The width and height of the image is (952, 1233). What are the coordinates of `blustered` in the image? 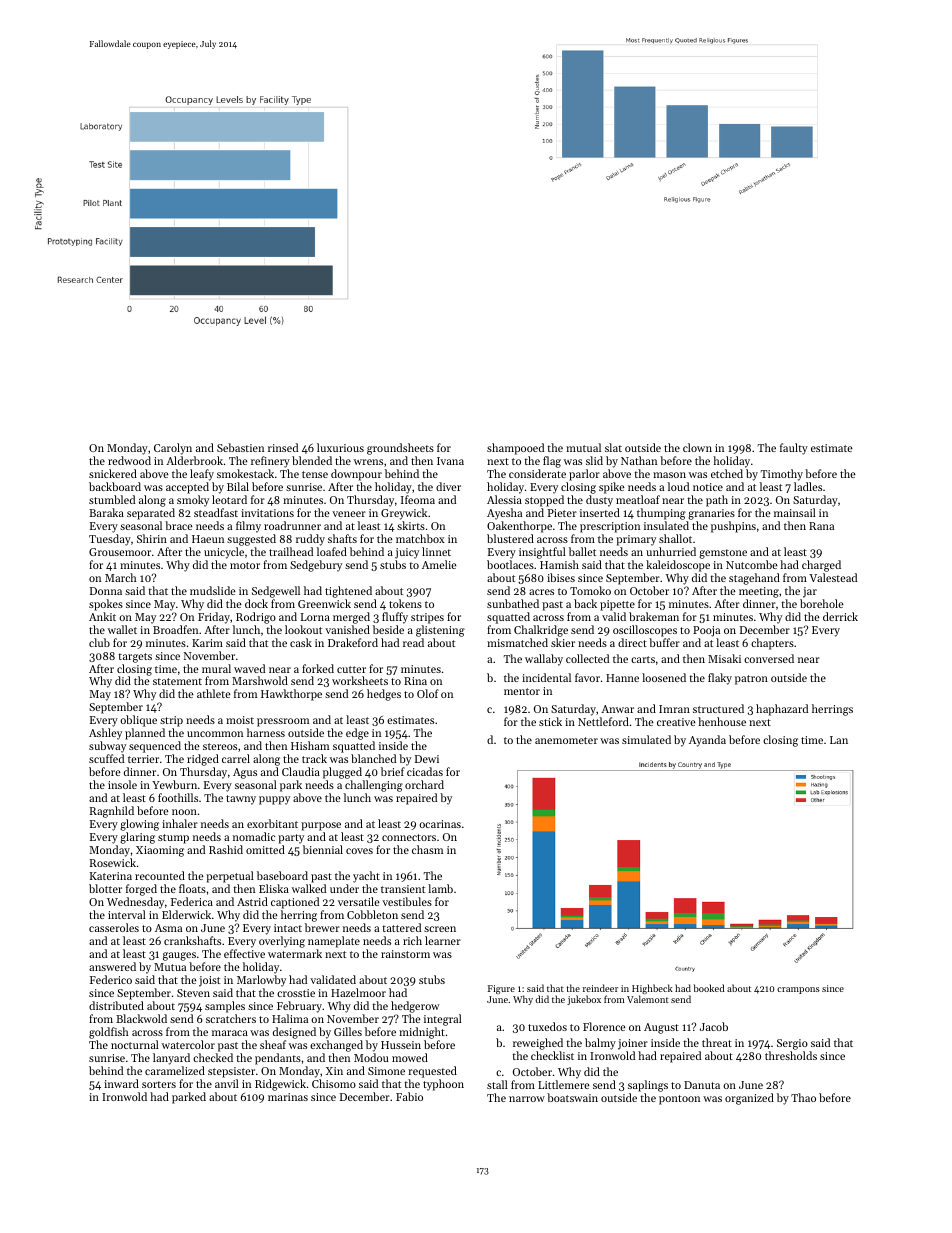 It's located at (510, 538).
